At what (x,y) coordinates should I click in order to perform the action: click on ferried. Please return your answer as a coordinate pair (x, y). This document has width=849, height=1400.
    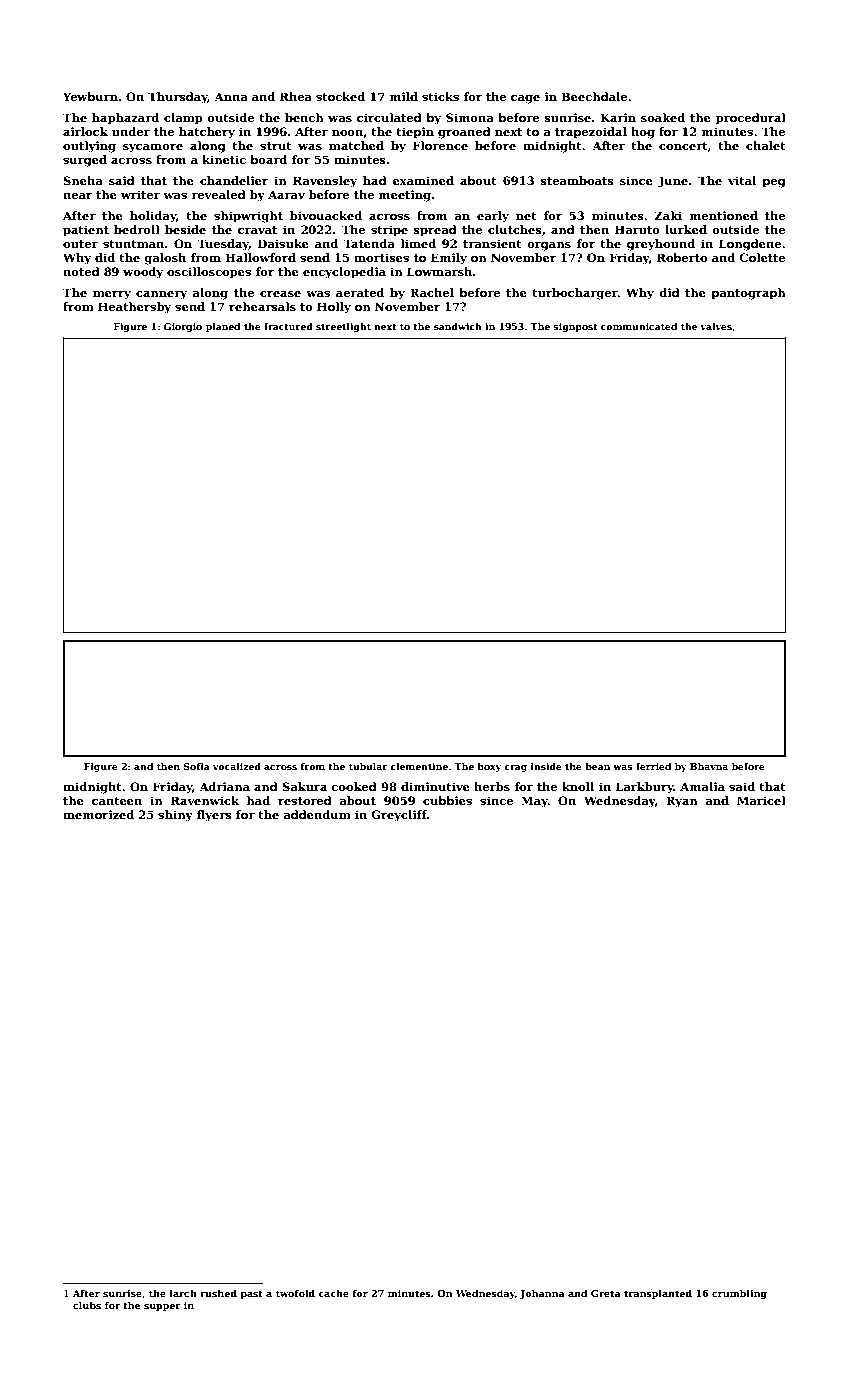
    Looking at the image, I should click on (653, 766).
